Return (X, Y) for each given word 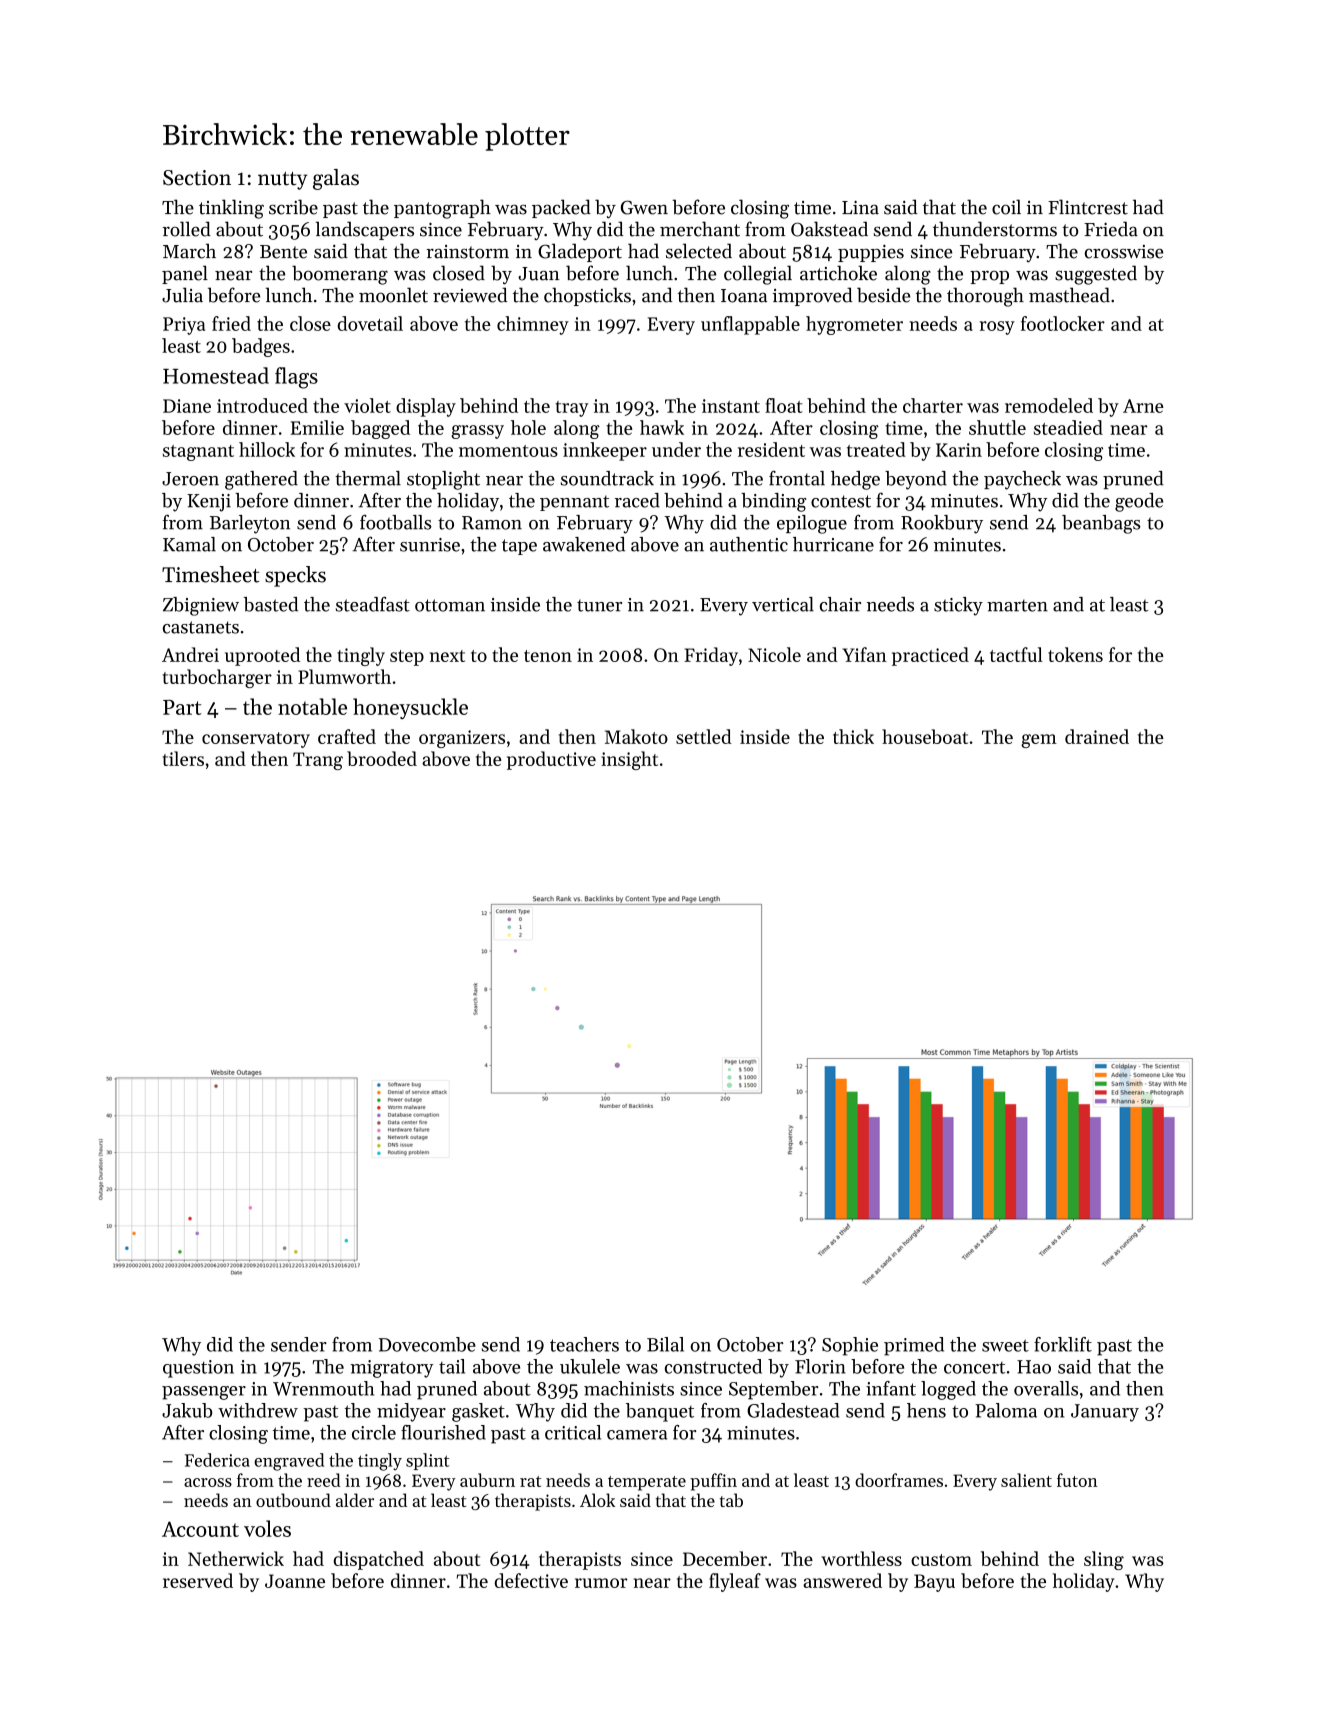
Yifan (864, 654)
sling (1104, 1560)
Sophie (850, 1346)
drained (1097, 736)
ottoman (450, 605)
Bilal (665, 1344)
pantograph (442, 209)
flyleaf (735, 1582)
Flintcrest (1088, 207)
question (198, 1369)
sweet (1005, 1345)
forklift (1063, 1344)
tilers (183, 758)
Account (200, 1529)
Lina (860, 207)
